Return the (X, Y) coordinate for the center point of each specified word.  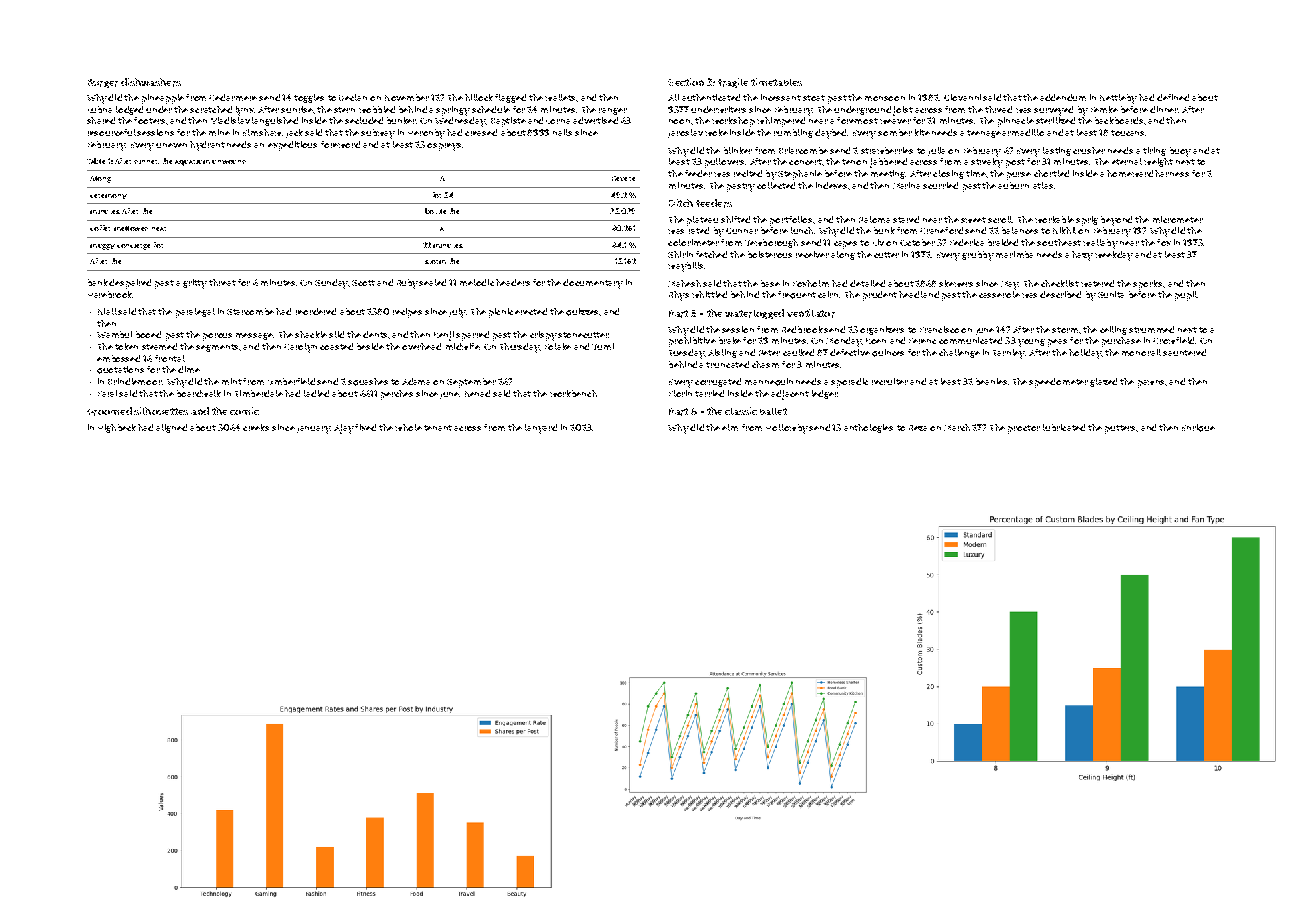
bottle (435, 211)
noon (679, 121)
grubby (978, 256)
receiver (812, 254)
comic (244, 411)
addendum (1063, 97)
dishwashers (151, 82)
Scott (363, 283)
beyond (1116, 221)
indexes (831, 185)
